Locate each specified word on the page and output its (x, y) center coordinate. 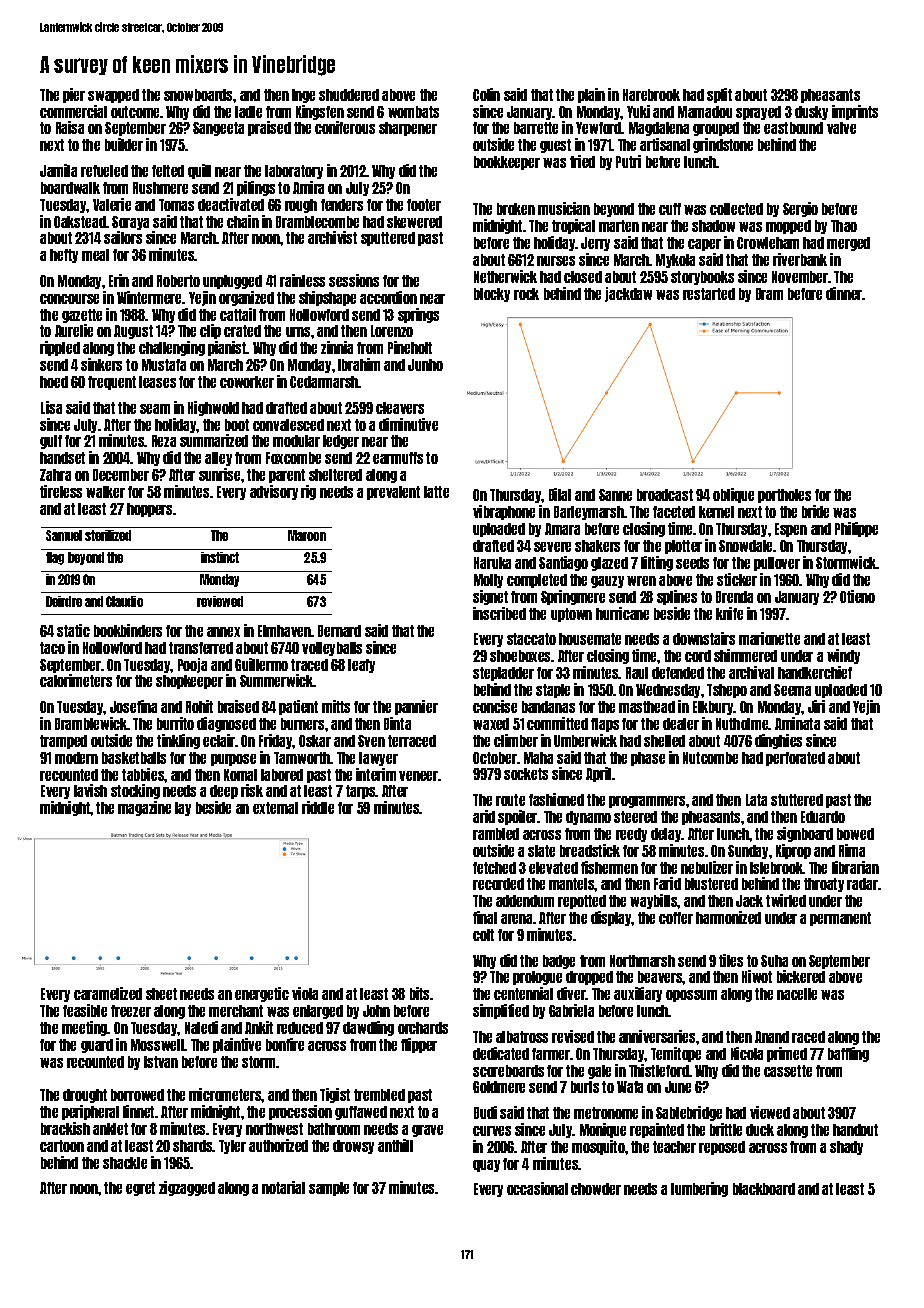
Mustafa (164, 365)
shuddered (349, 95)
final (485, 917)
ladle (248, 112)
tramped (63, 742)
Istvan (161, 1062)
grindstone (723, 145)
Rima (852, 850)
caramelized (108, 993)
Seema (792, 690)
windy (843, 656)
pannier (416, 707)
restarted (709, 294)
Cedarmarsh (324, 382)
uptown (571, 615)
